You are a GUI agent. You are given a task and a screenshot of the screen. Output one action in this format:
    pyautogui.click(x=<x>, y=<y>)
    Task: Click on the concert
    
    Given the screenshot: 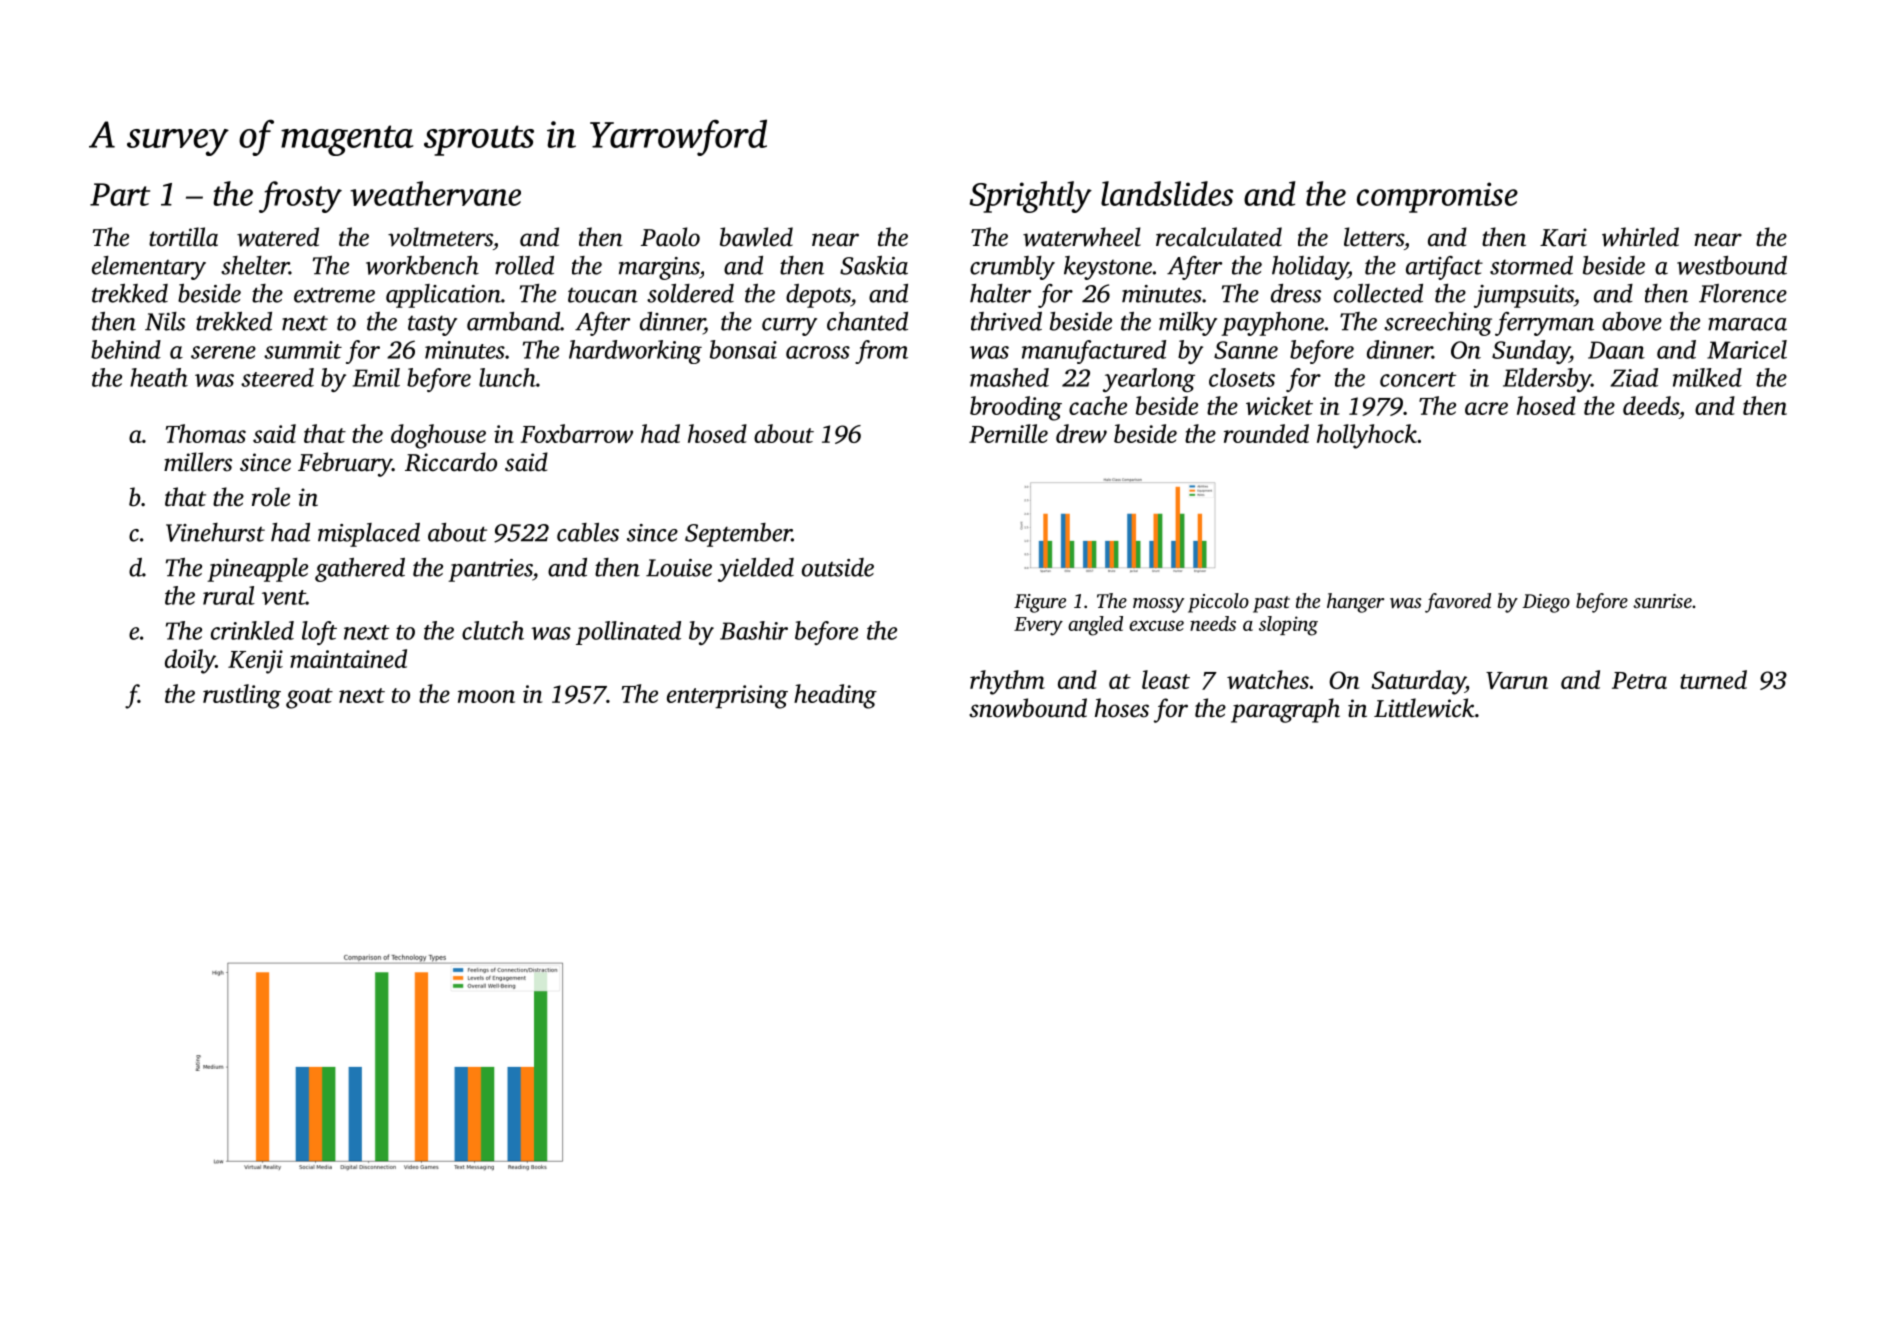 What is the action you would take?
    pyautogui.click(x=1418, y=379)
